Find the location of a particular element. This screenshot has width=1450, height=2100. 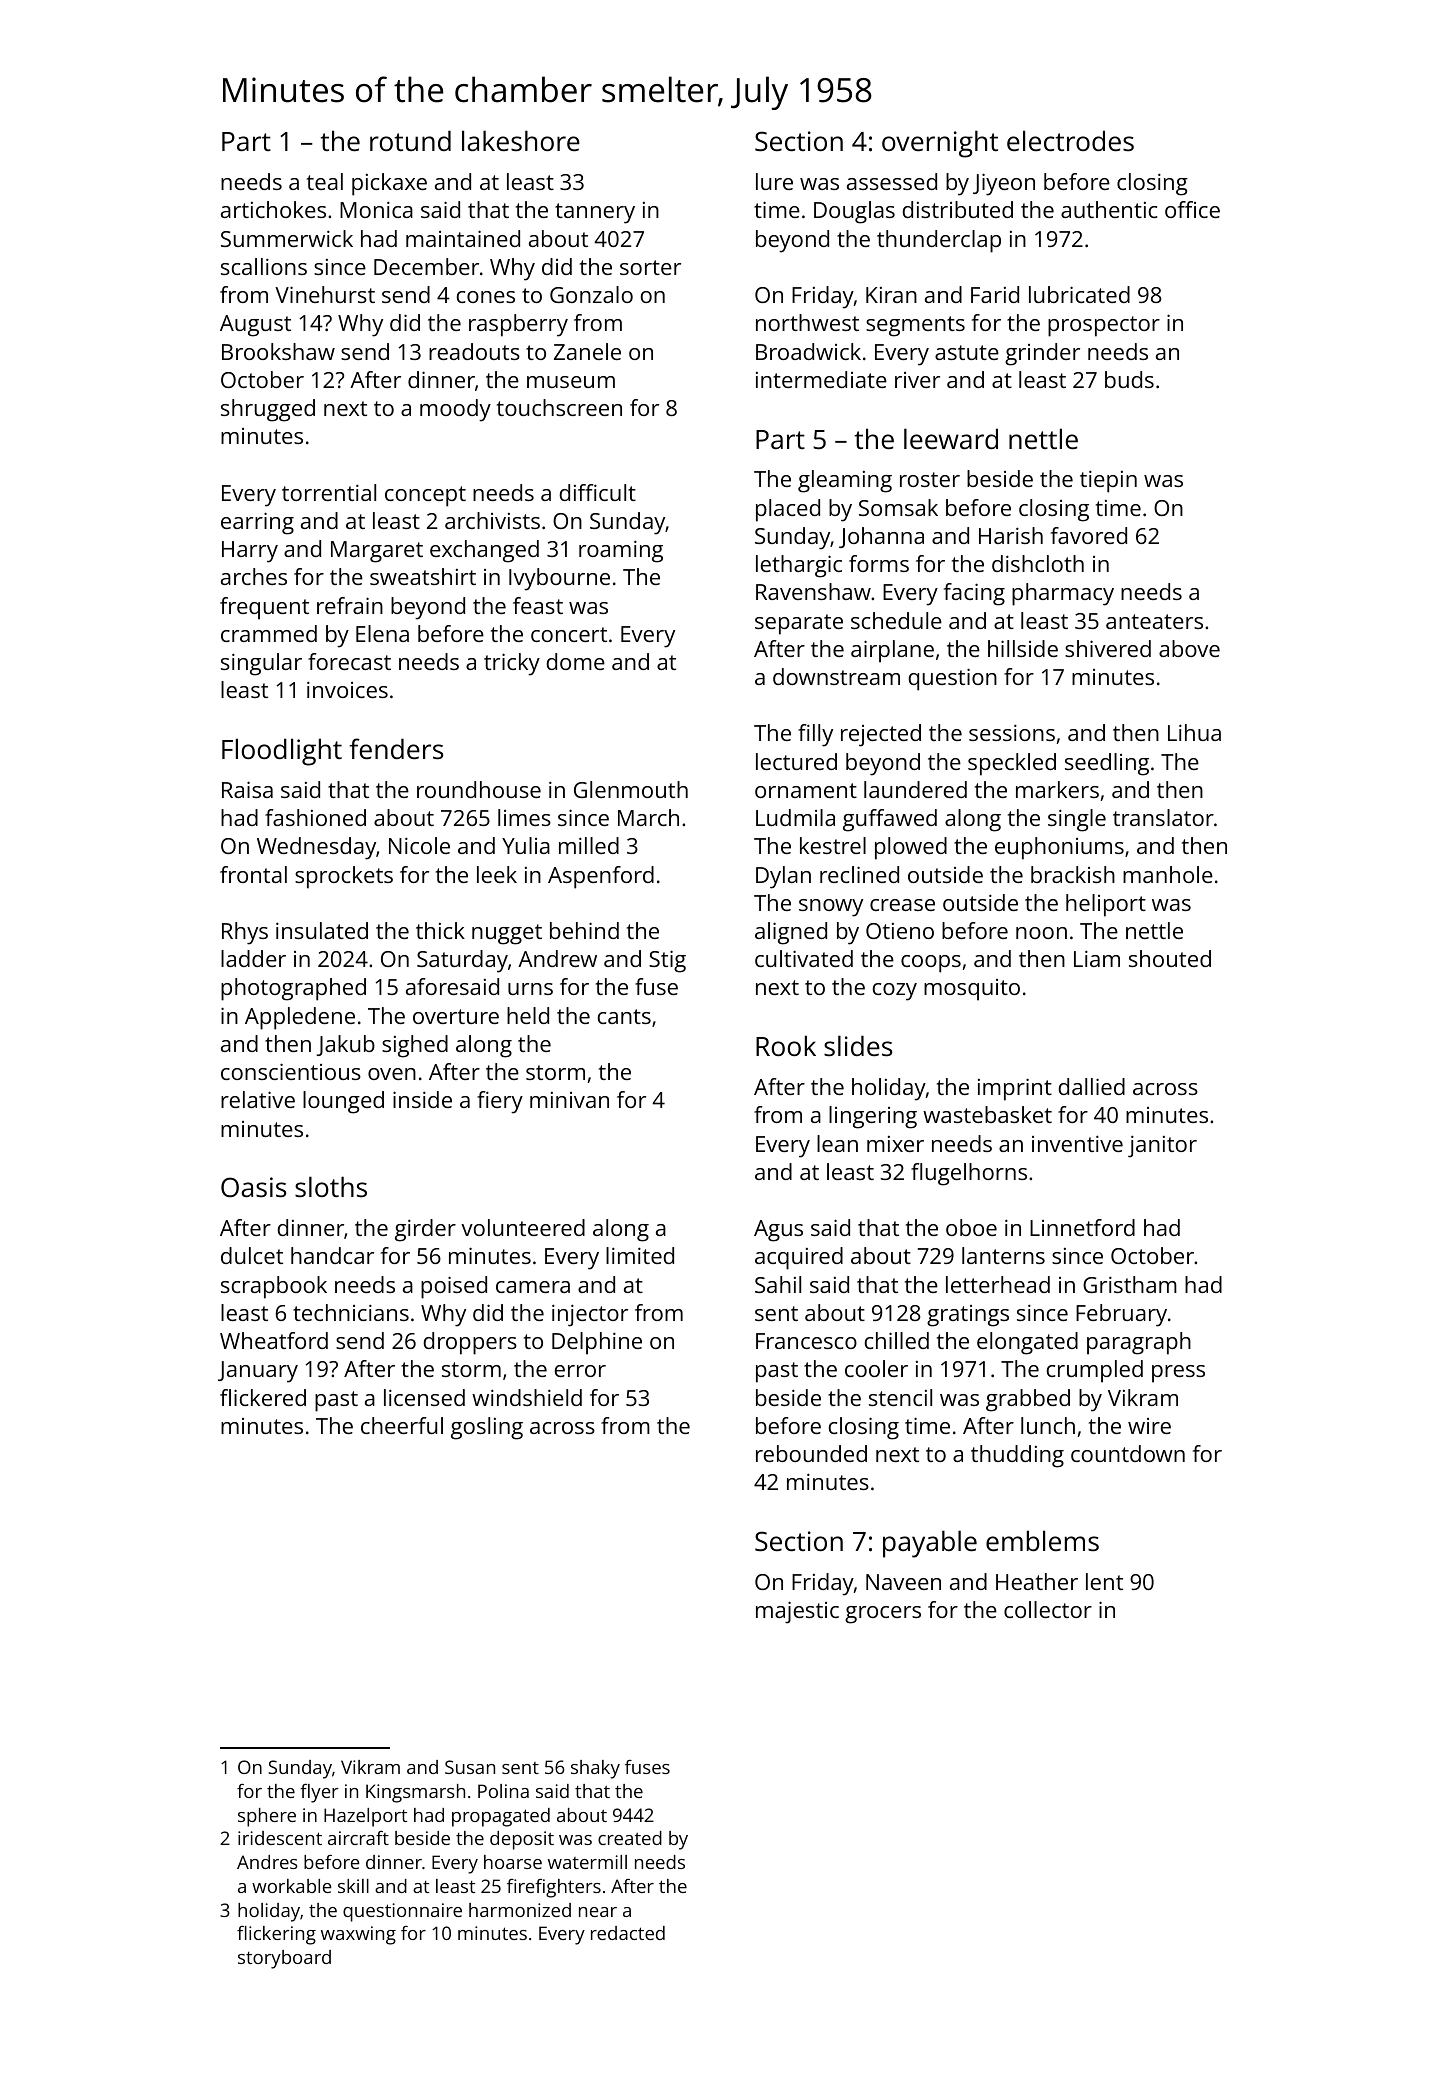

above is located at coordinates (1189, 648).
